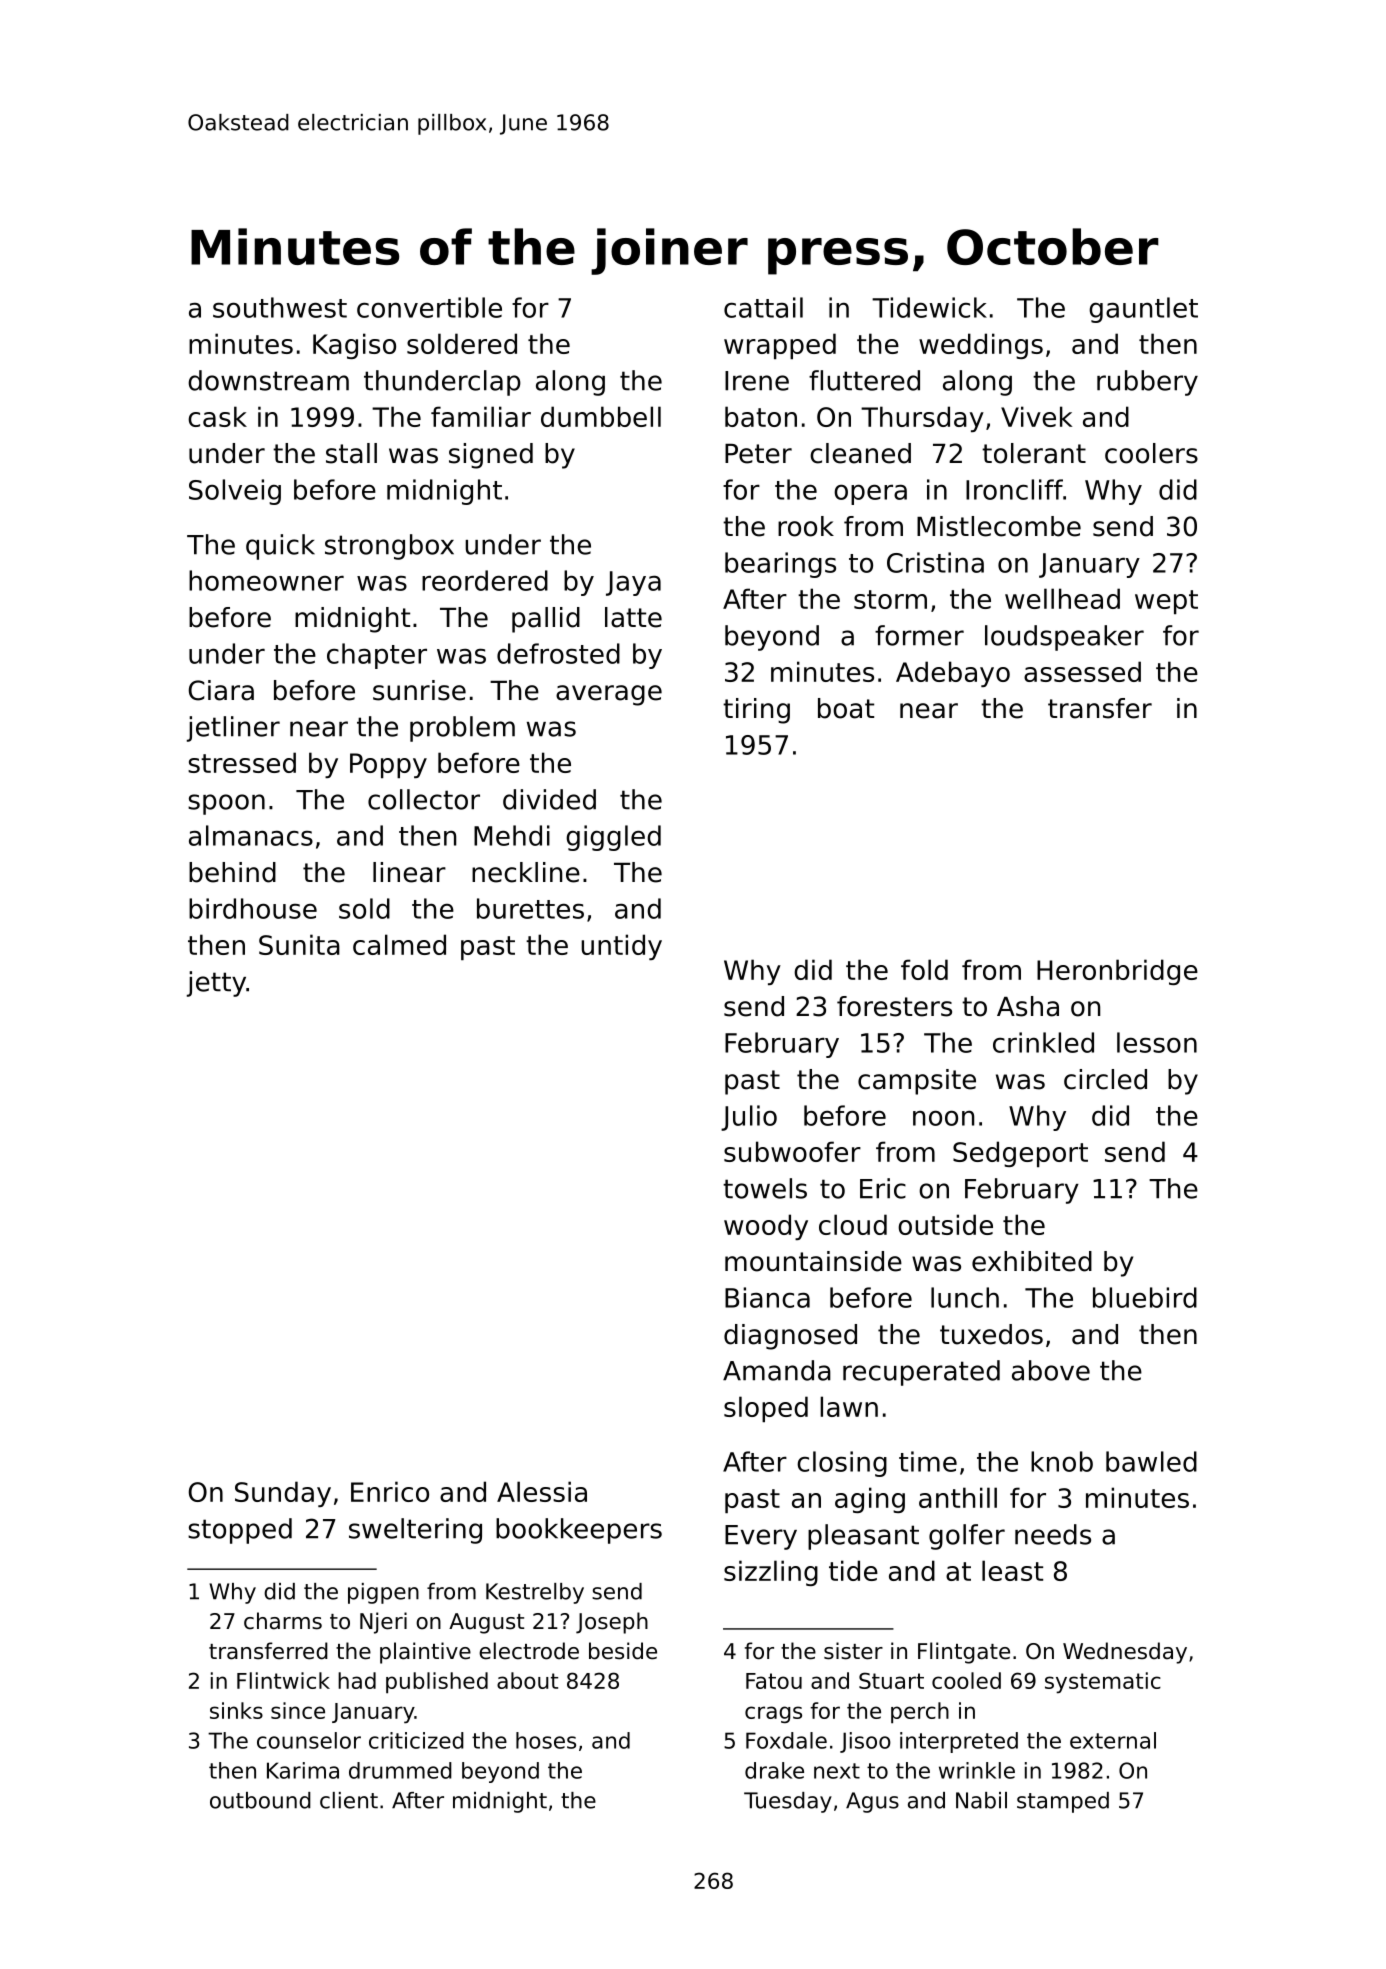 The width and height of the page is (1386, 1969). I want to click on stall, so click(351, 453).
